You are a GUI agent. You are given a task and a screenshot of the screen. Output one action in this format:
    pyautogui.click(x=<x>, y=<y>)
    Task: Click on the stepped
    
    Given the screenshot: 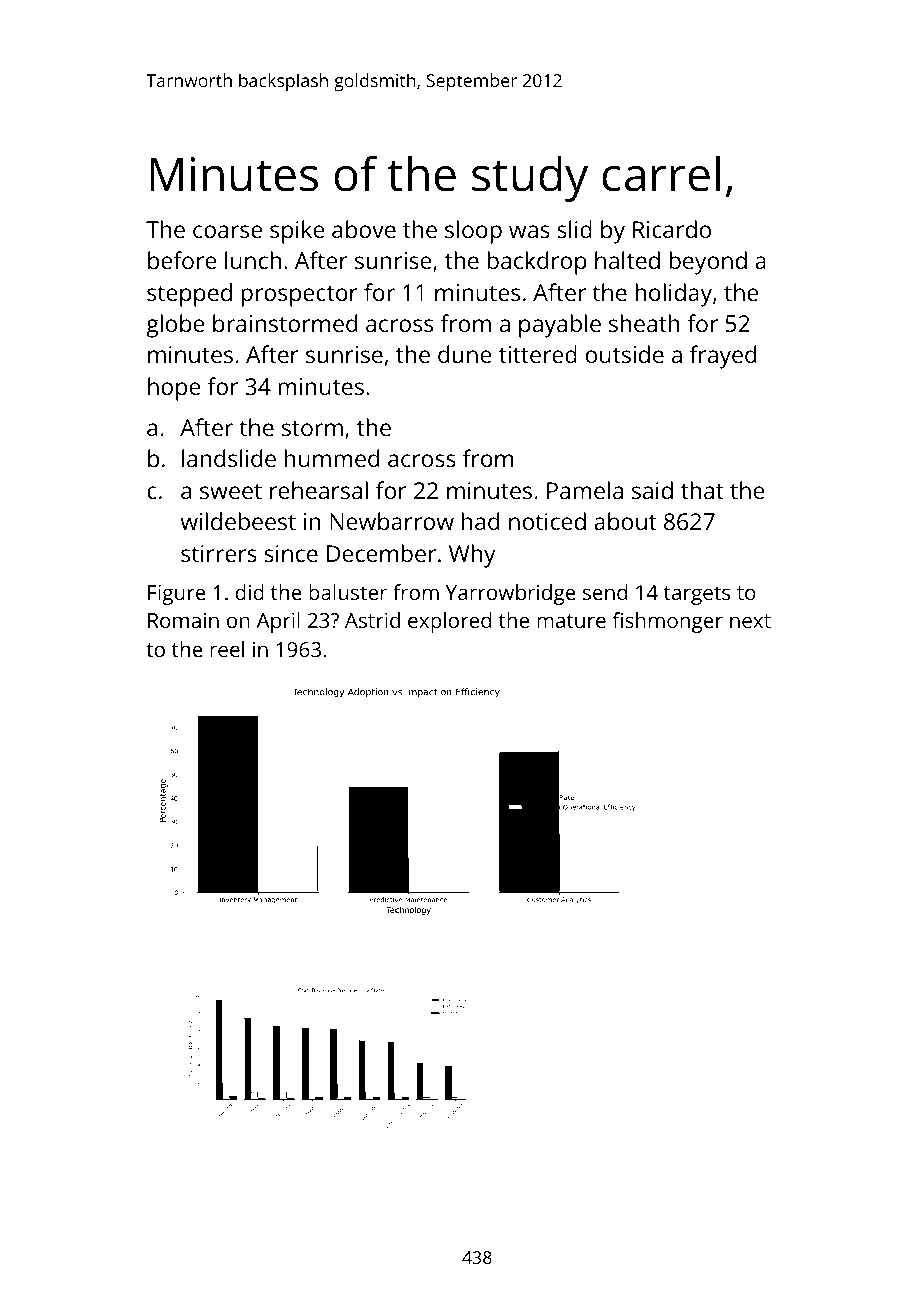 What is the action you would take?
    pyautogui.click(x=189, y=295)
